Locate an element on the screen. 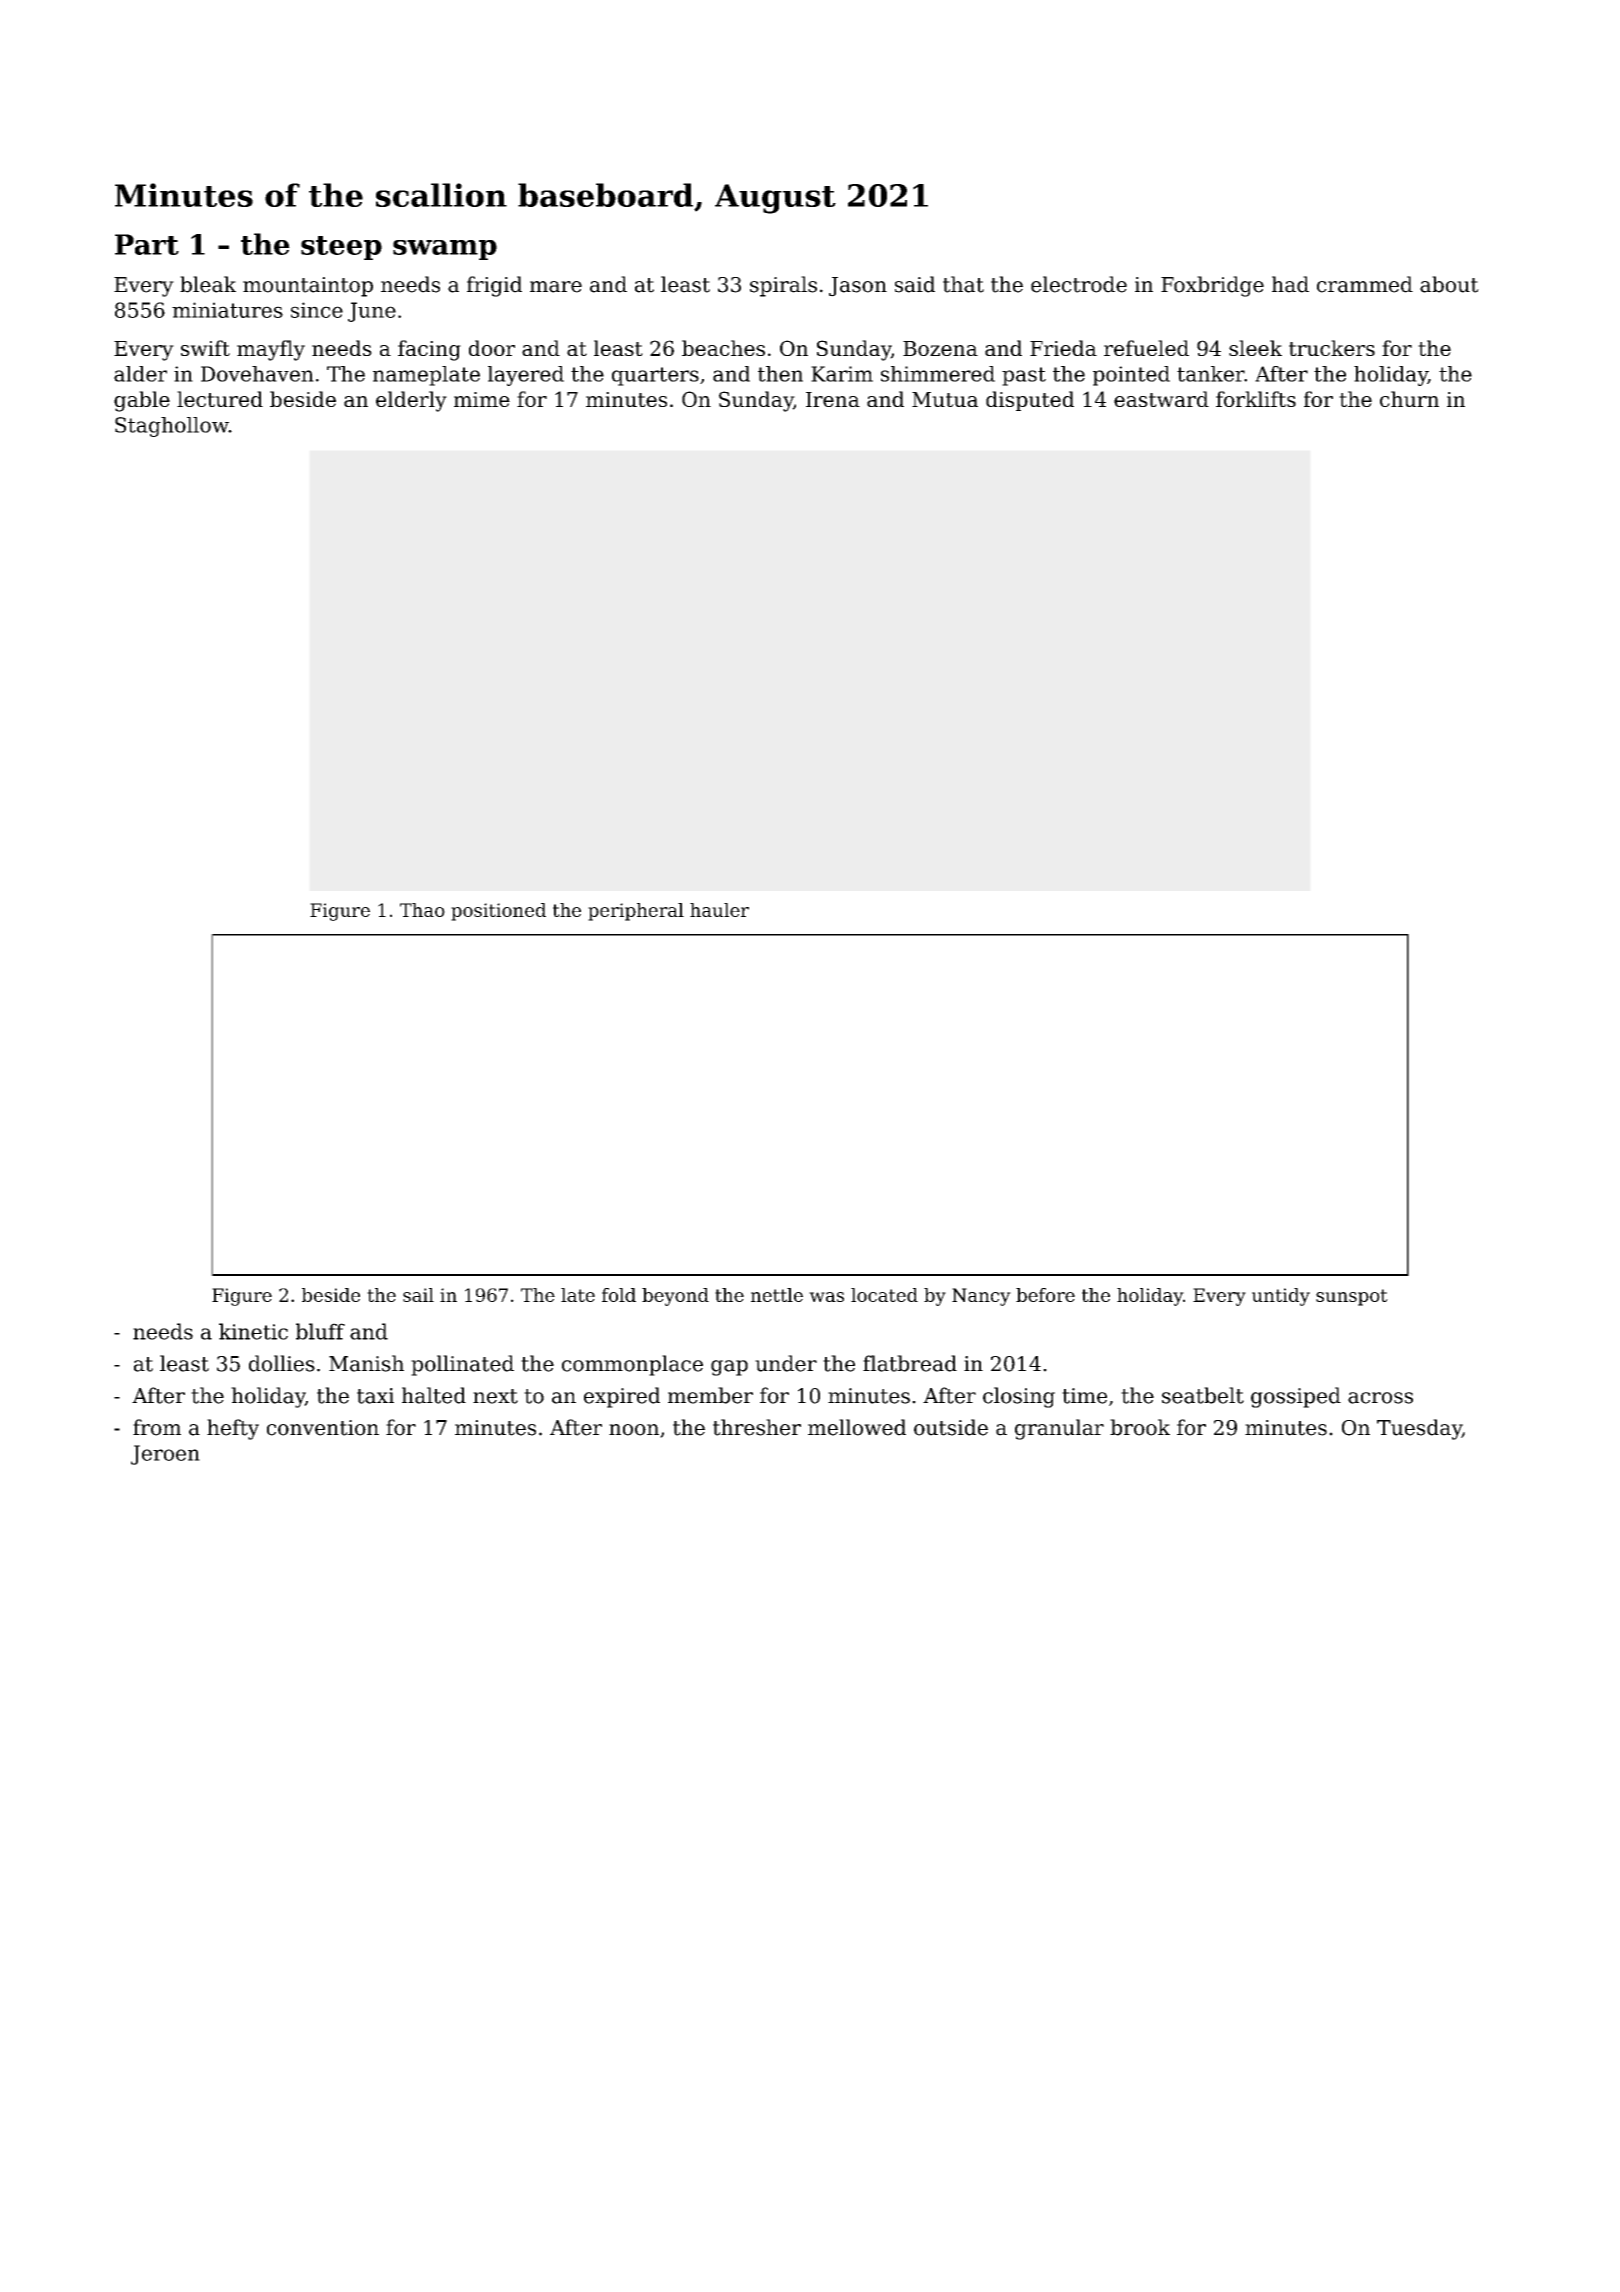 This screenshot has height=2292, width=1620. truckers is located at coordinates (1332, 348).
